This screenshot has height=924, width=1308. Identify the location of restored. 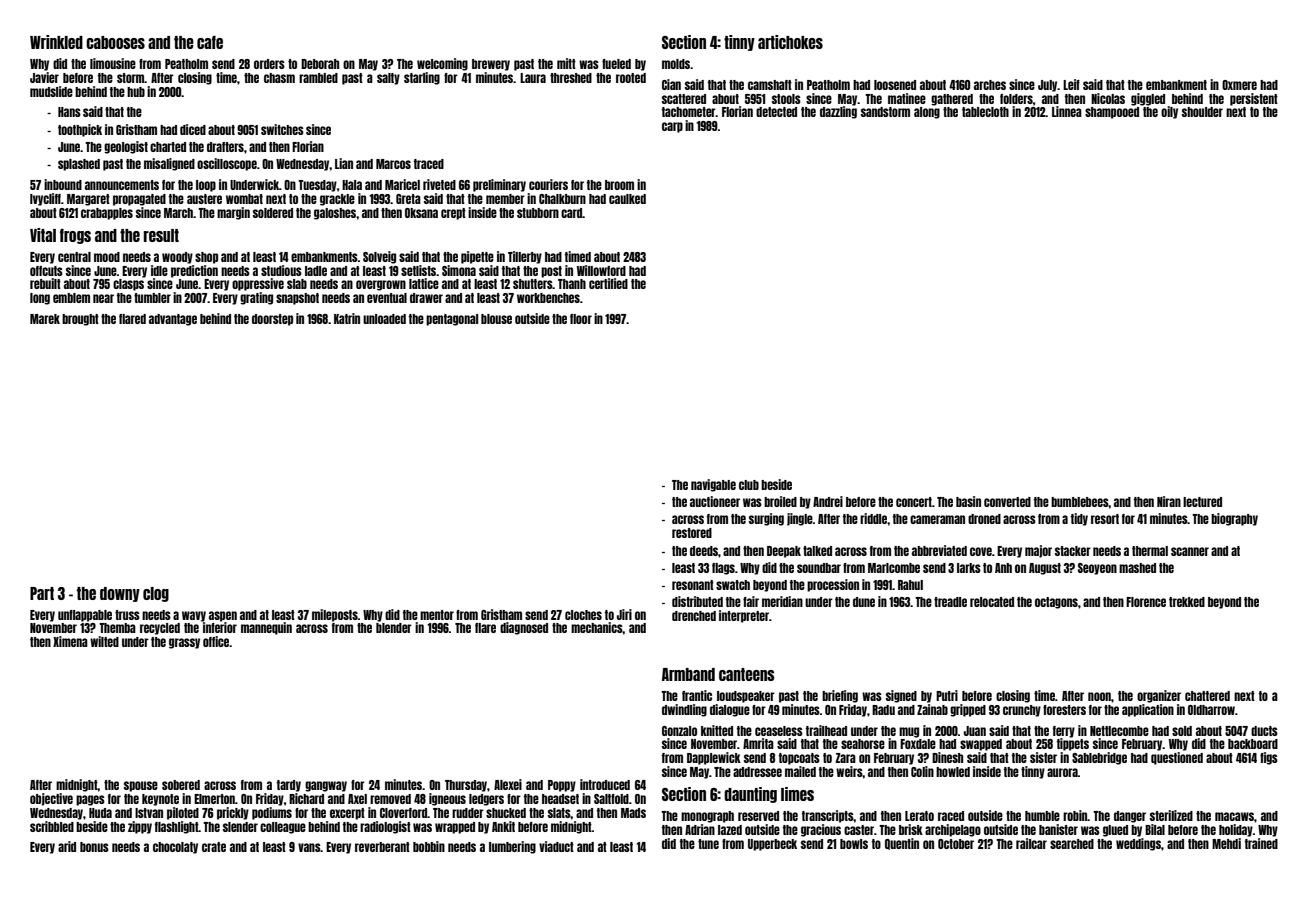
(692, 533).
